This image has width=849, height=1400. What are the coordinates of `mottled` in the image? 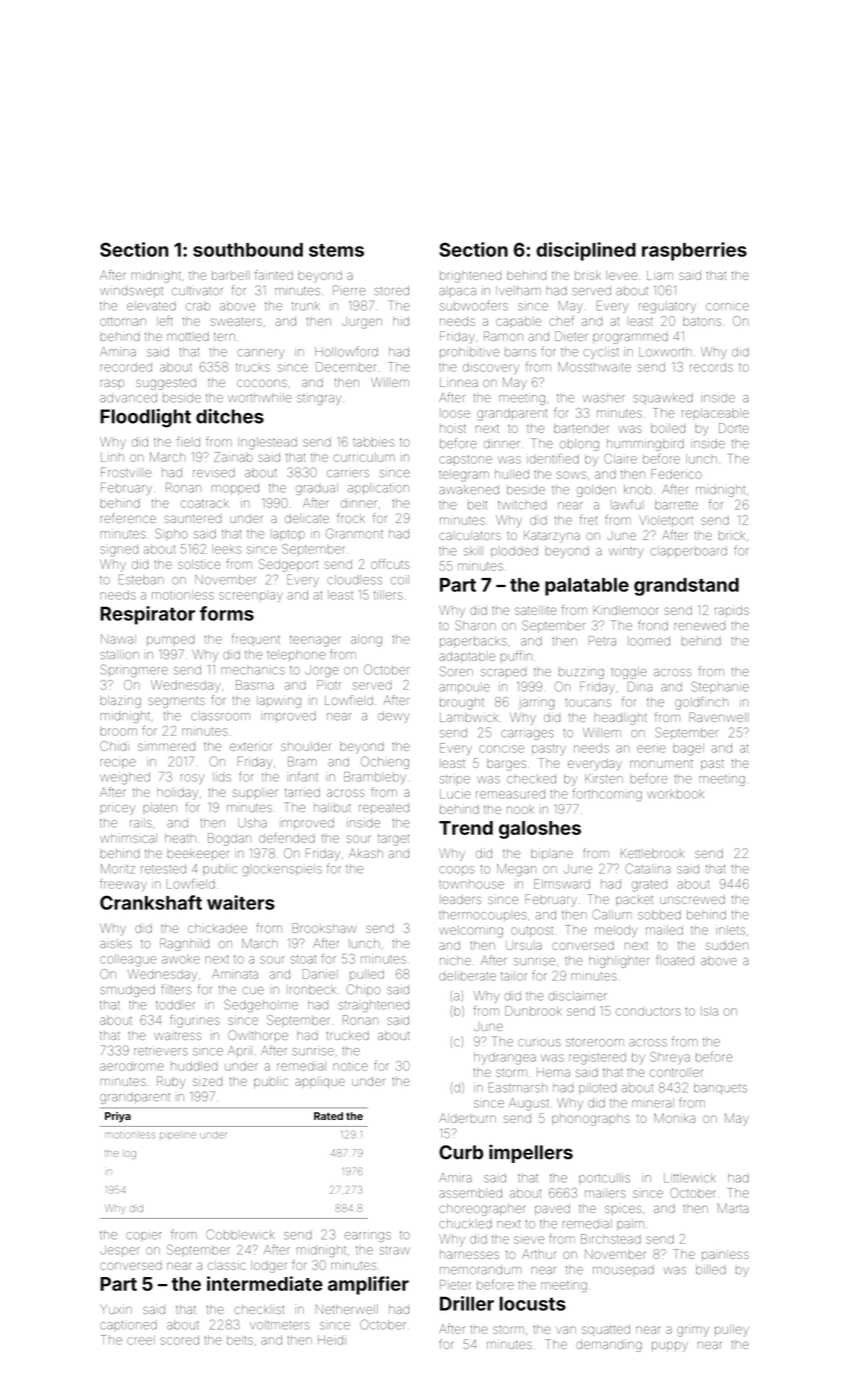 It's located at (188, 336).
